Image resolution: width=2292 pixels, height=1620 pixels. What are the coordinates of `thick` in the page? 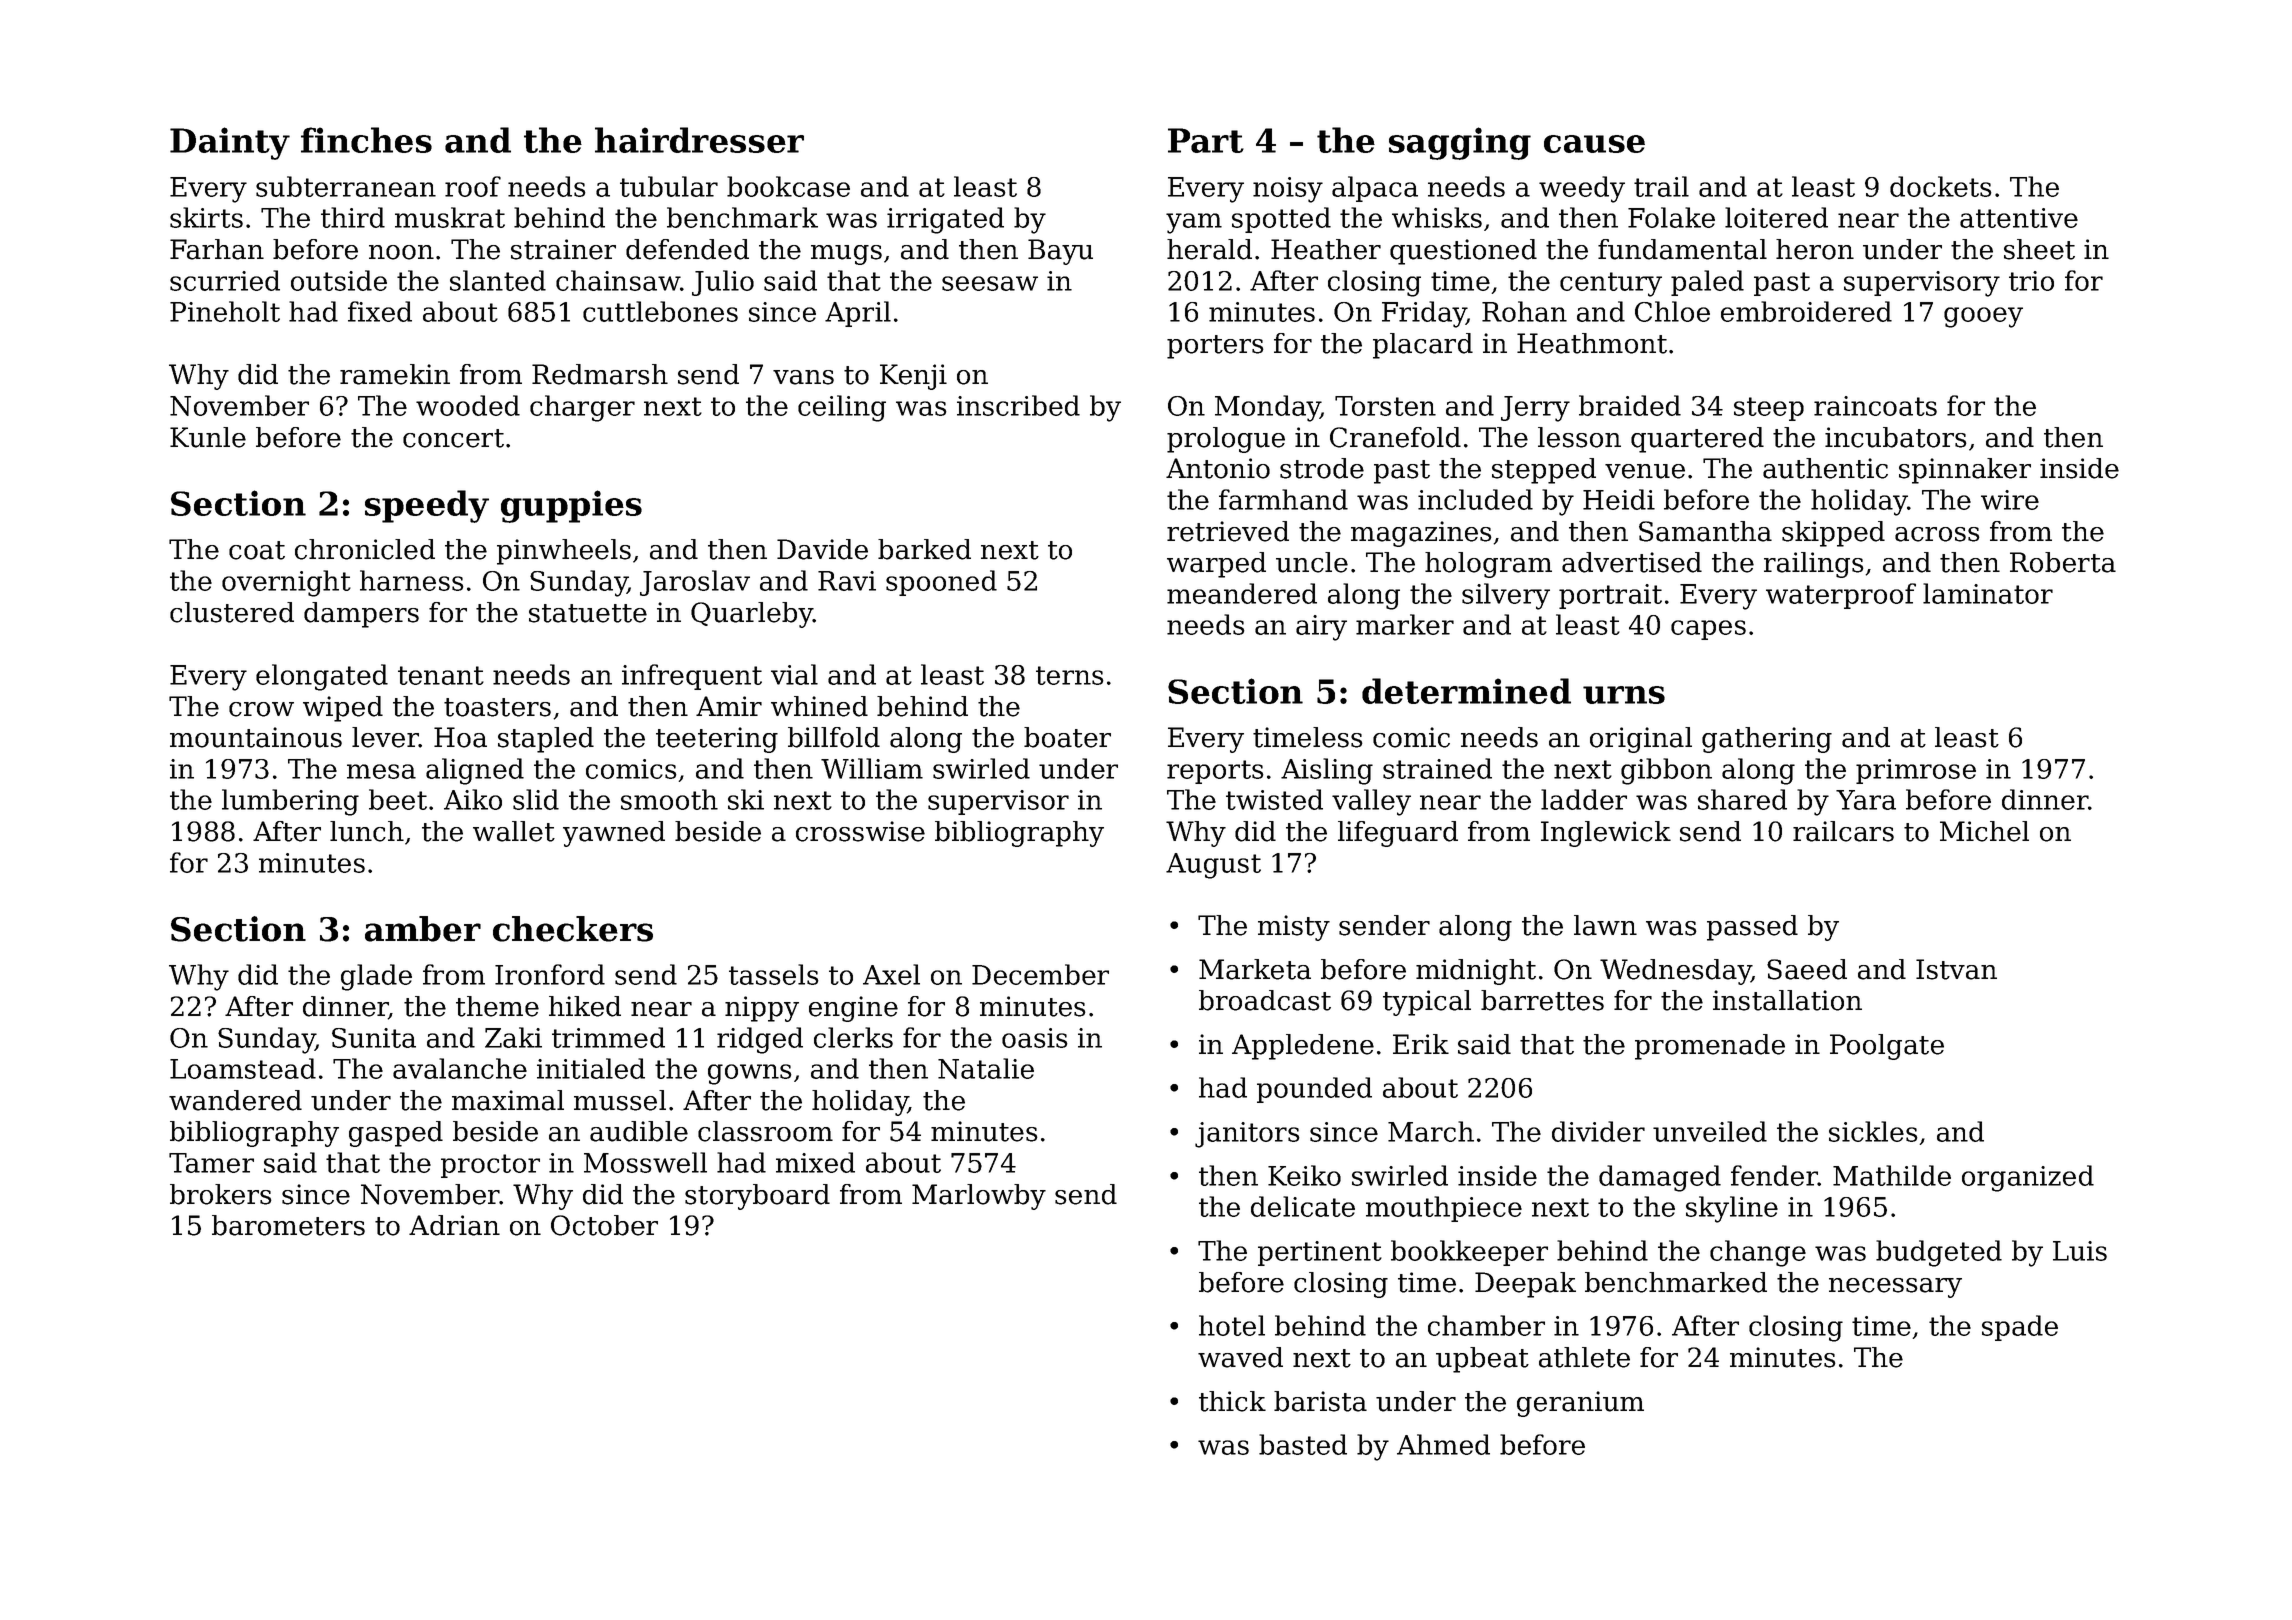 It's located at (1232, 1401).
